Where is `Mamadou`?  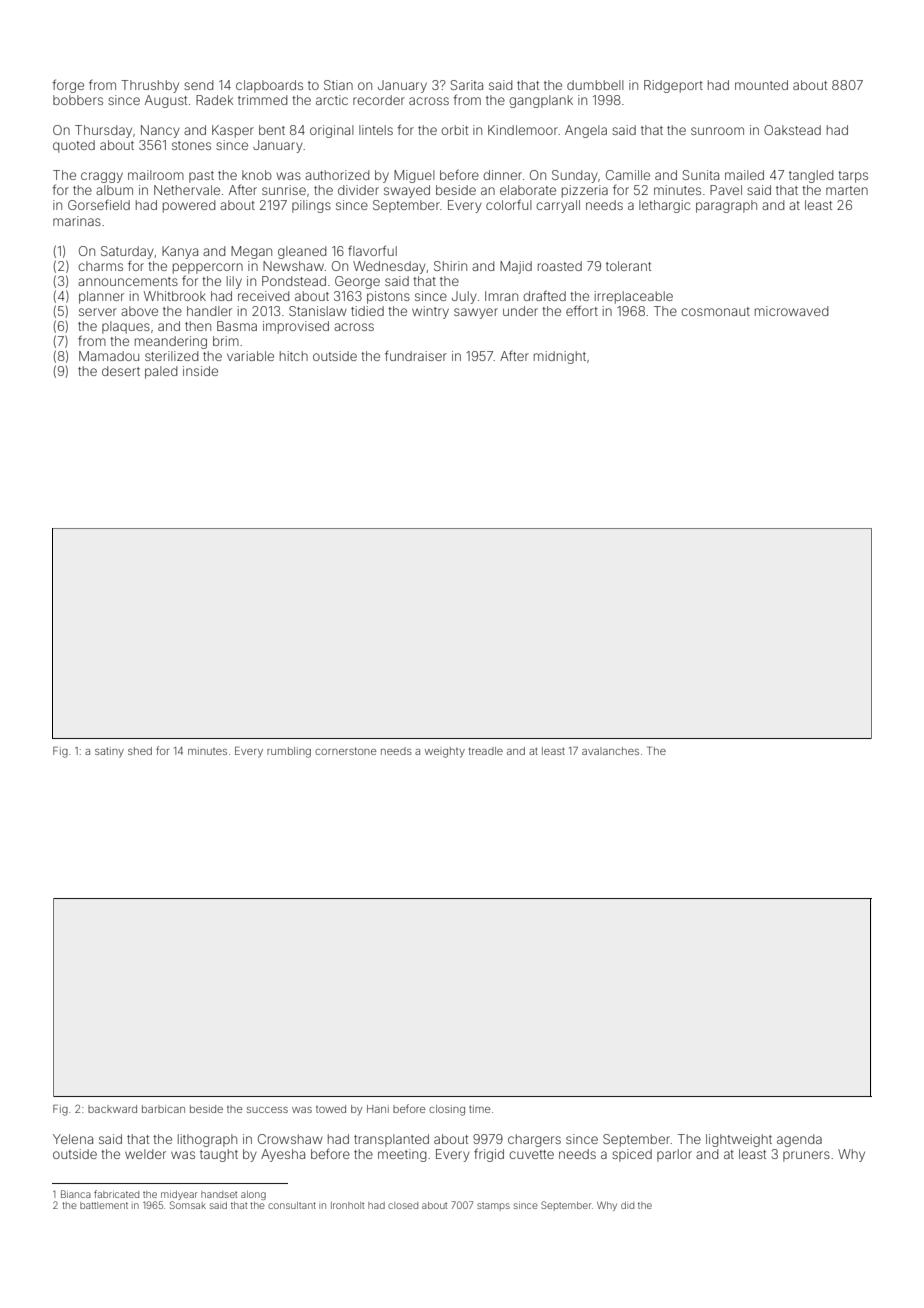 Mamadou is located at coordinates (109, 356).
